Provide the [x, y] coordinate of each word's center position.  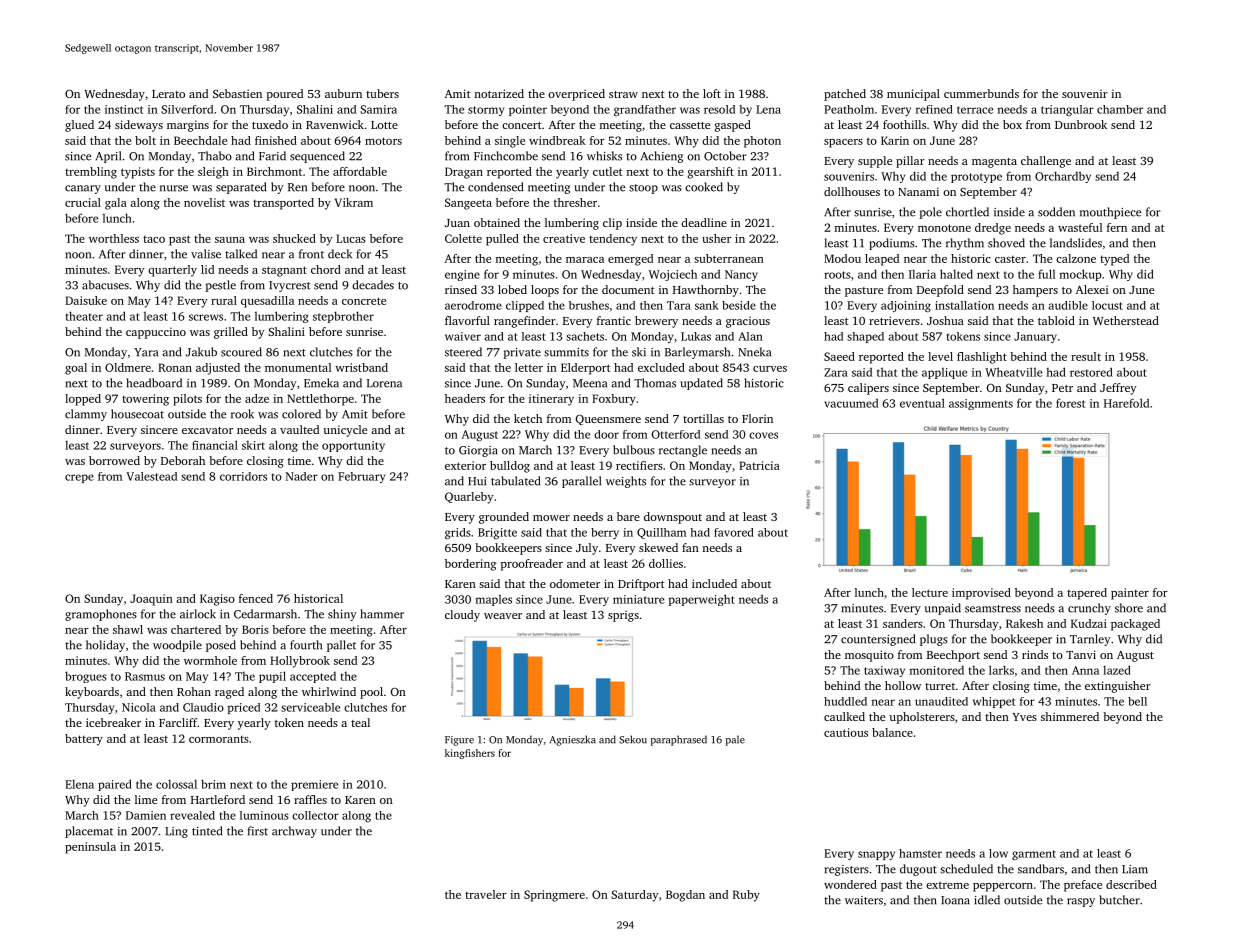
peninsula [90, 848]
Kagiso [217, 600]
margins [188, 126]
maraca [585, 260]
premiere [314, 785]
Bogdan [685, 896]
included [714, 583]
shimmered [1070, 716]
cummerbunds [981, 93]
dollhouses [852, 191]
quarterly [172, 271]
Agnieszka [573, 740]
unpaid [943, 609]
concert [522, 125]
